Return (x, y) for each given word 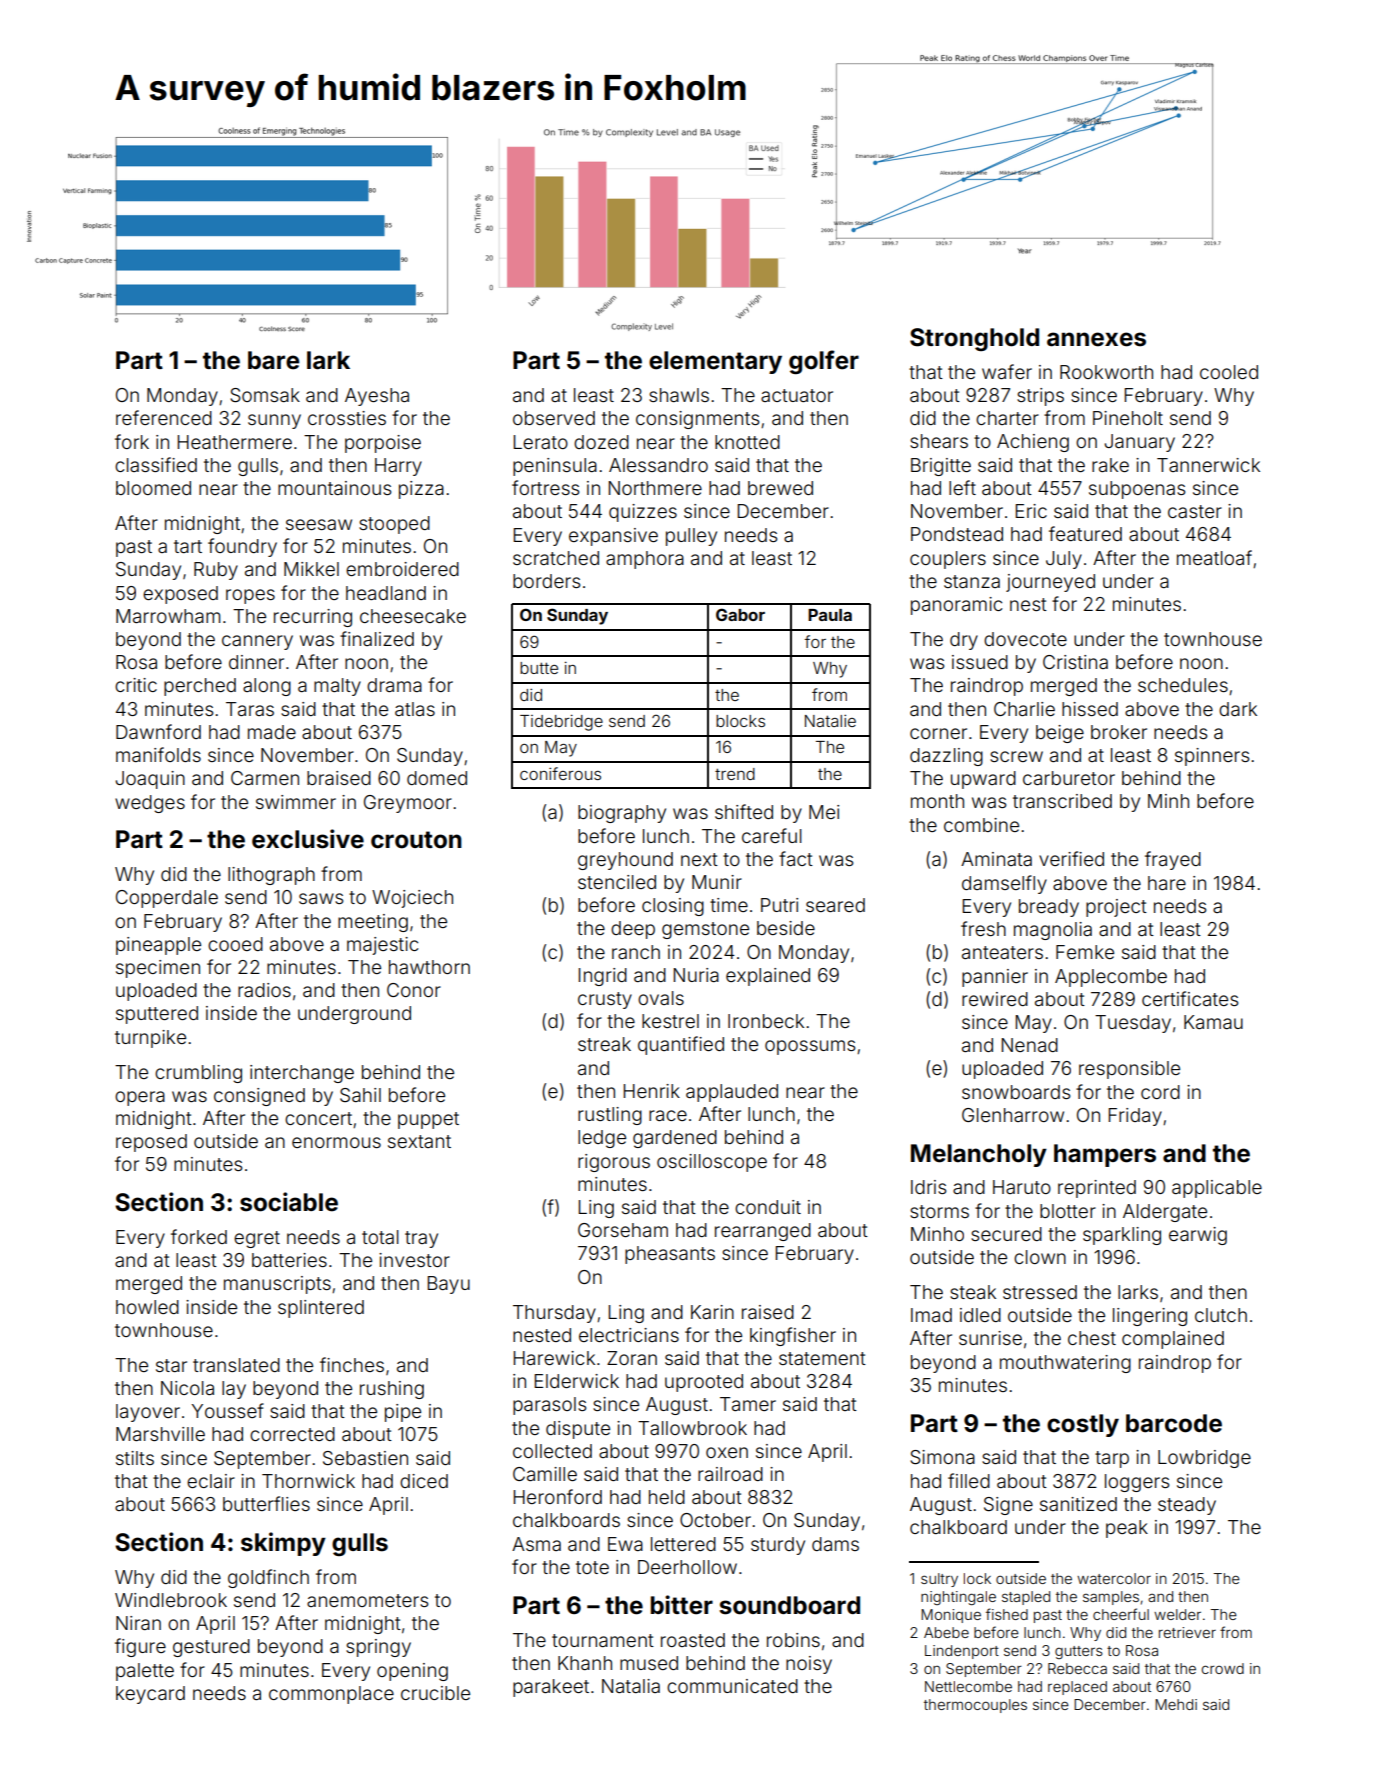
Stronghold (974, 339)
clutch (1221, 1315)
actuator (797, 395)
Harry (398, 467)
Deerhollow (687, 1567)
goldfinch (268, 1578)
